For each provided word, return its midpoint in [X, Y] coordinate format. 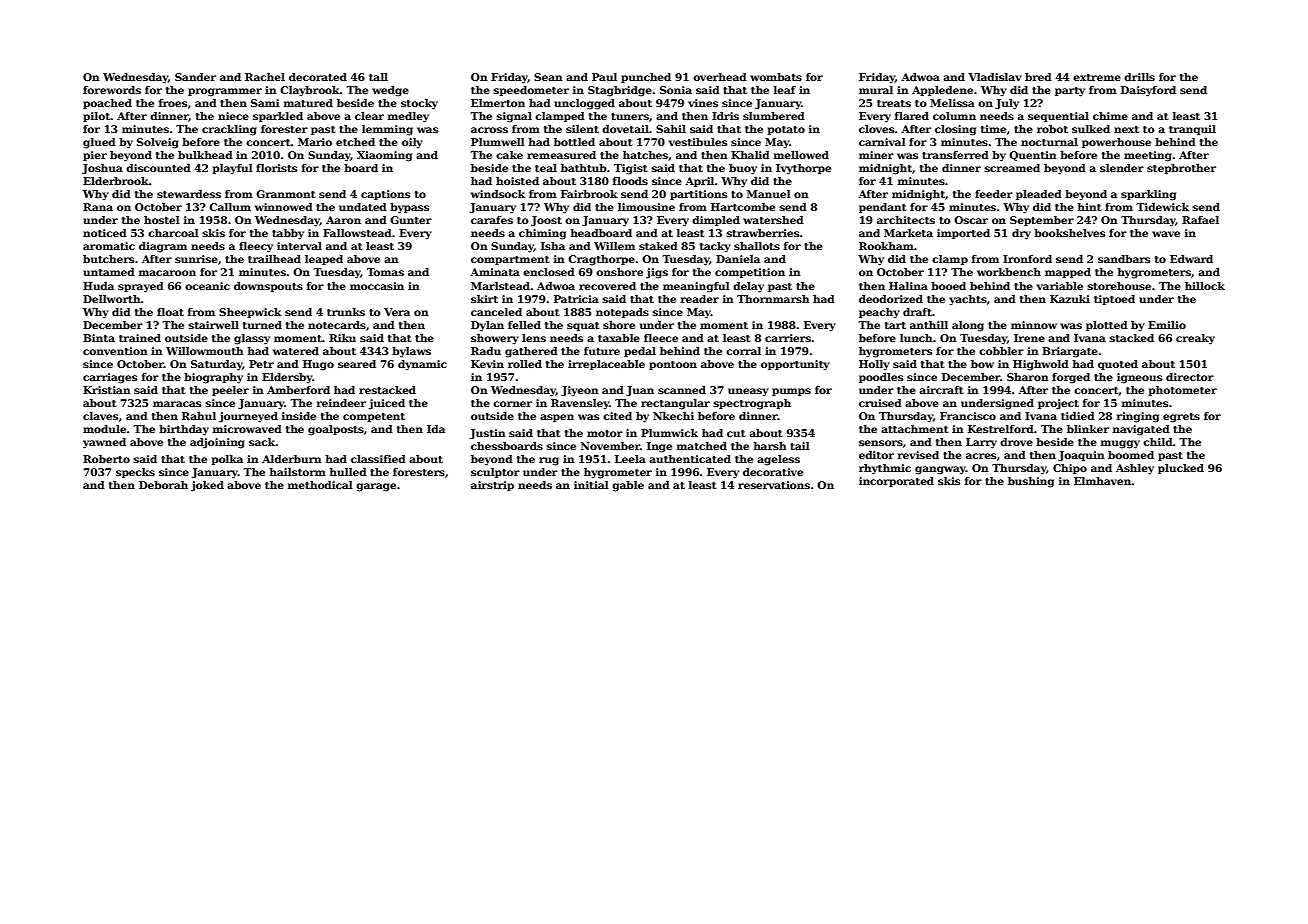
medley [408, 117]
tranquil [1192, 130]
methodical [320, 485]
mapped [1068, 273]
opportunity [795, 365]
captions [385, 195]
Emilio [1167, 325]
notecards [337, 325]
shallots [757, 246]
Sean [548, 77]
